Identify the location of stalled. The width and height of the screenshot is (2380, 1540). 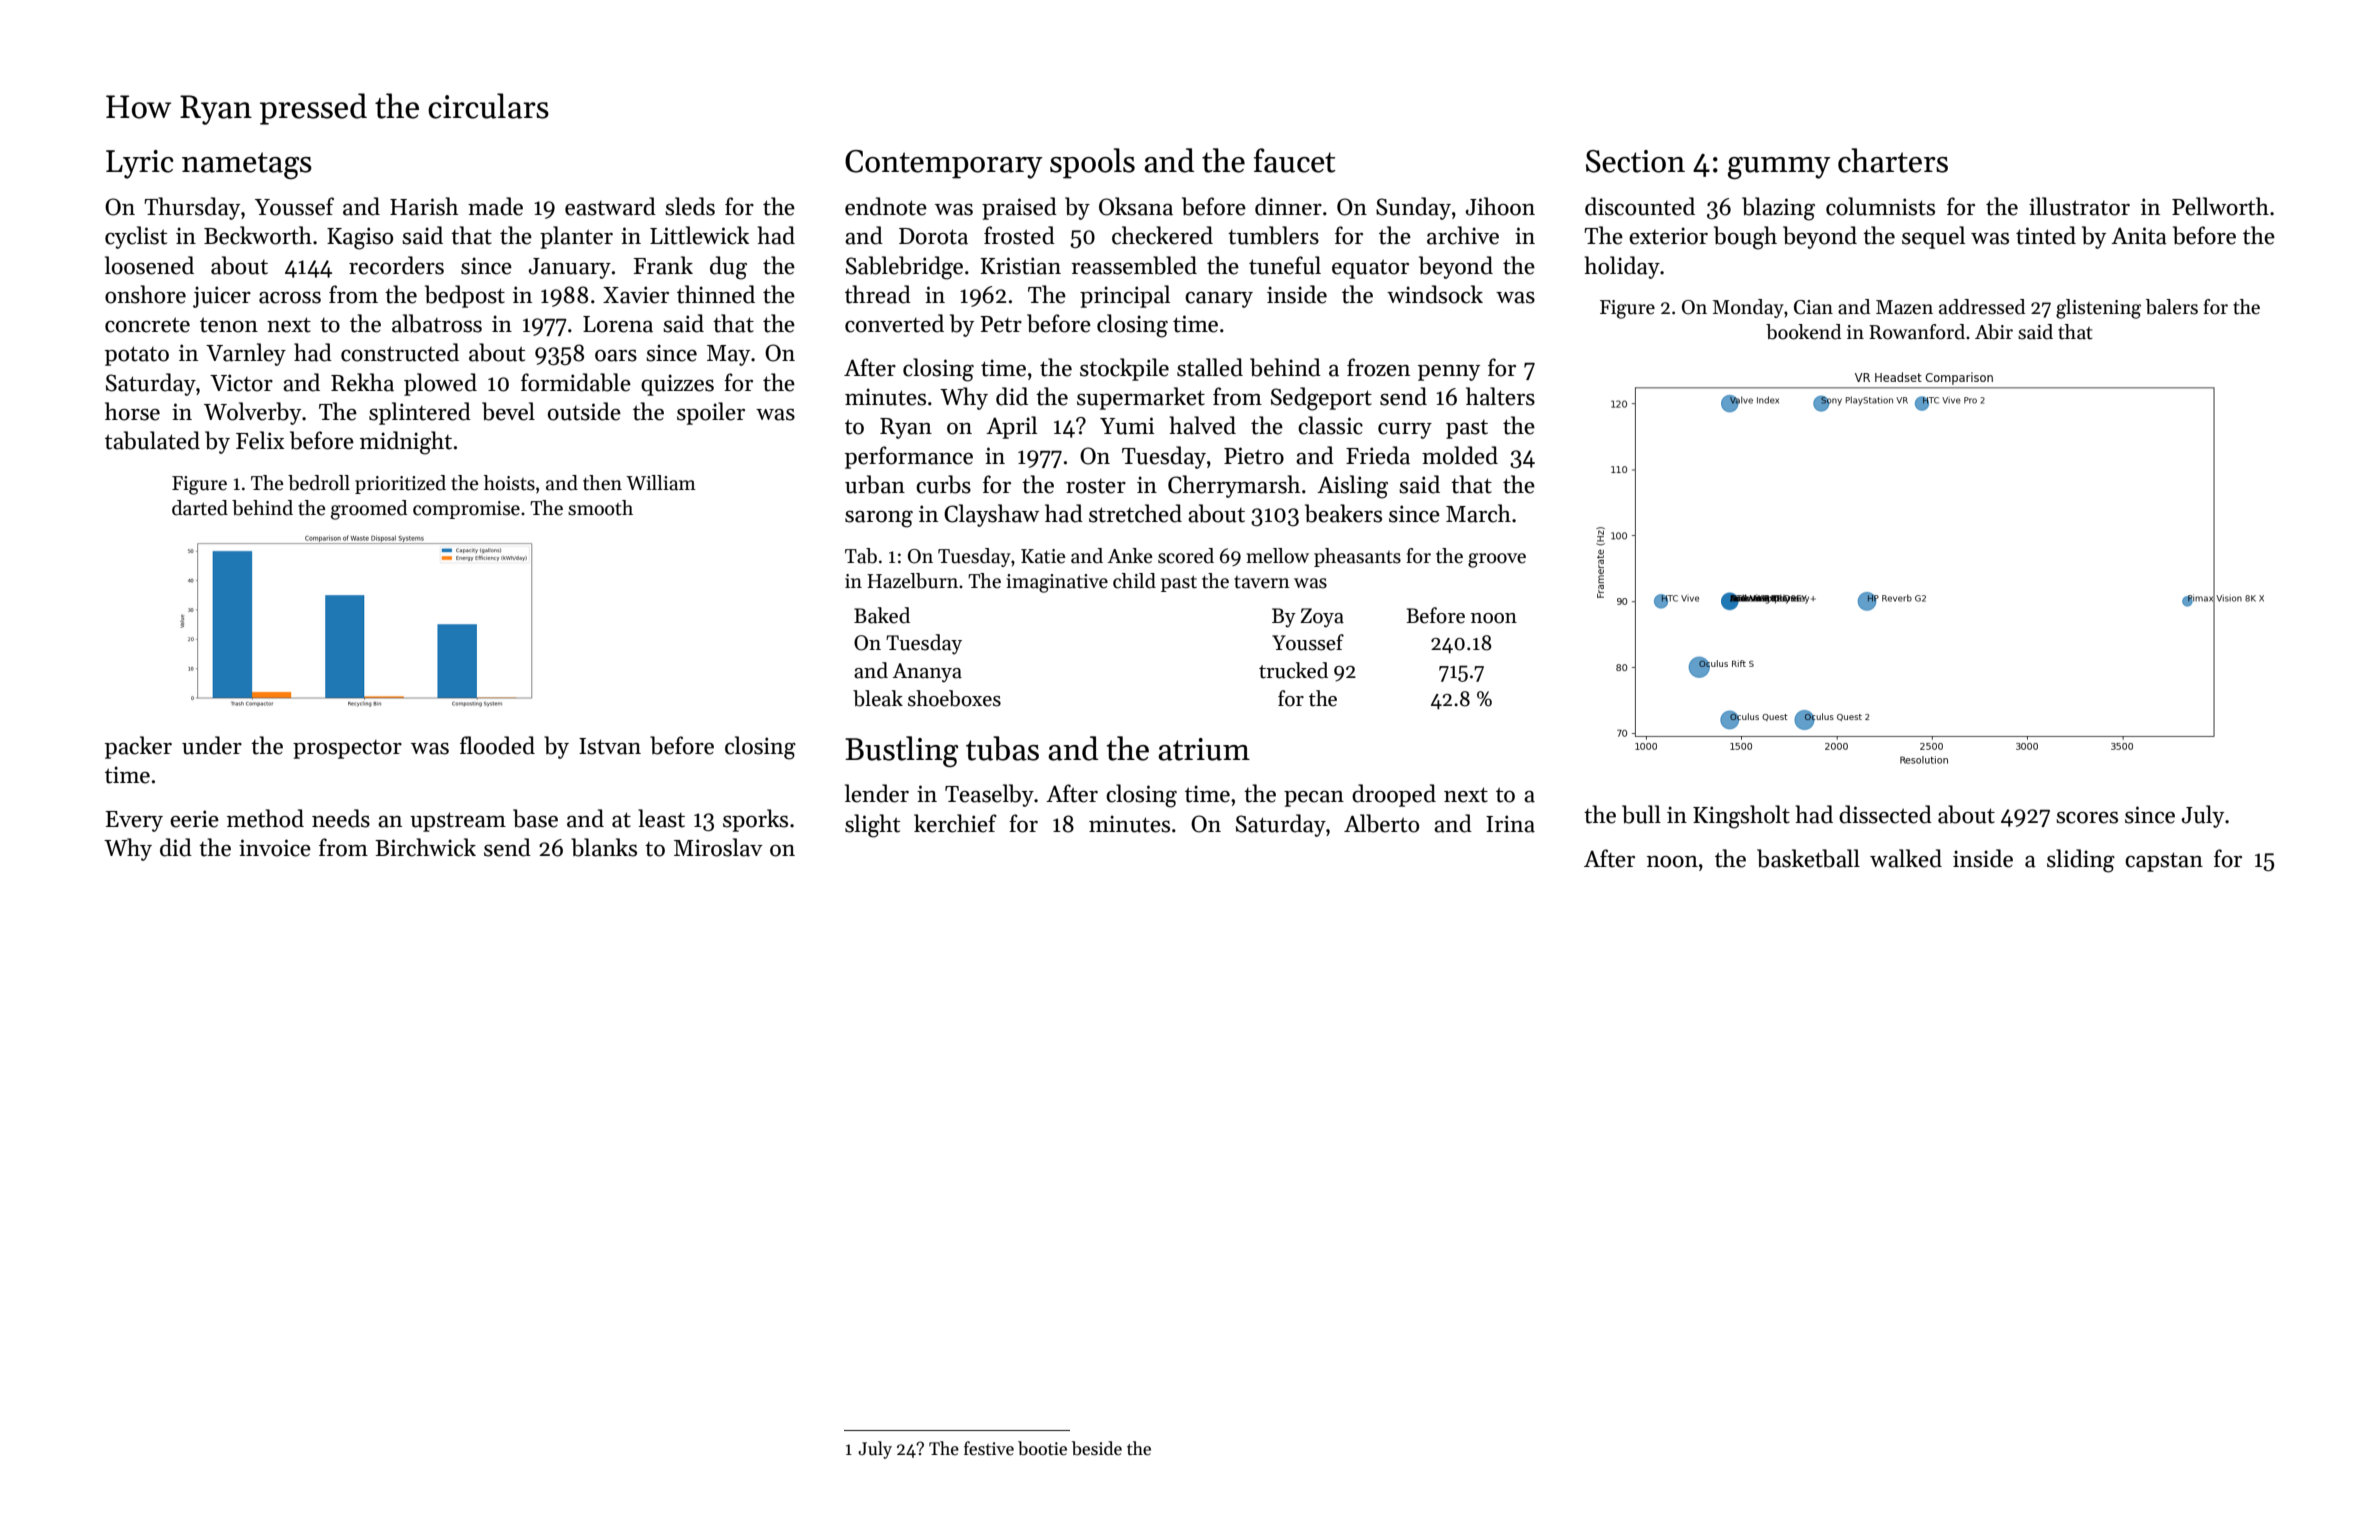
(1210, 367).
